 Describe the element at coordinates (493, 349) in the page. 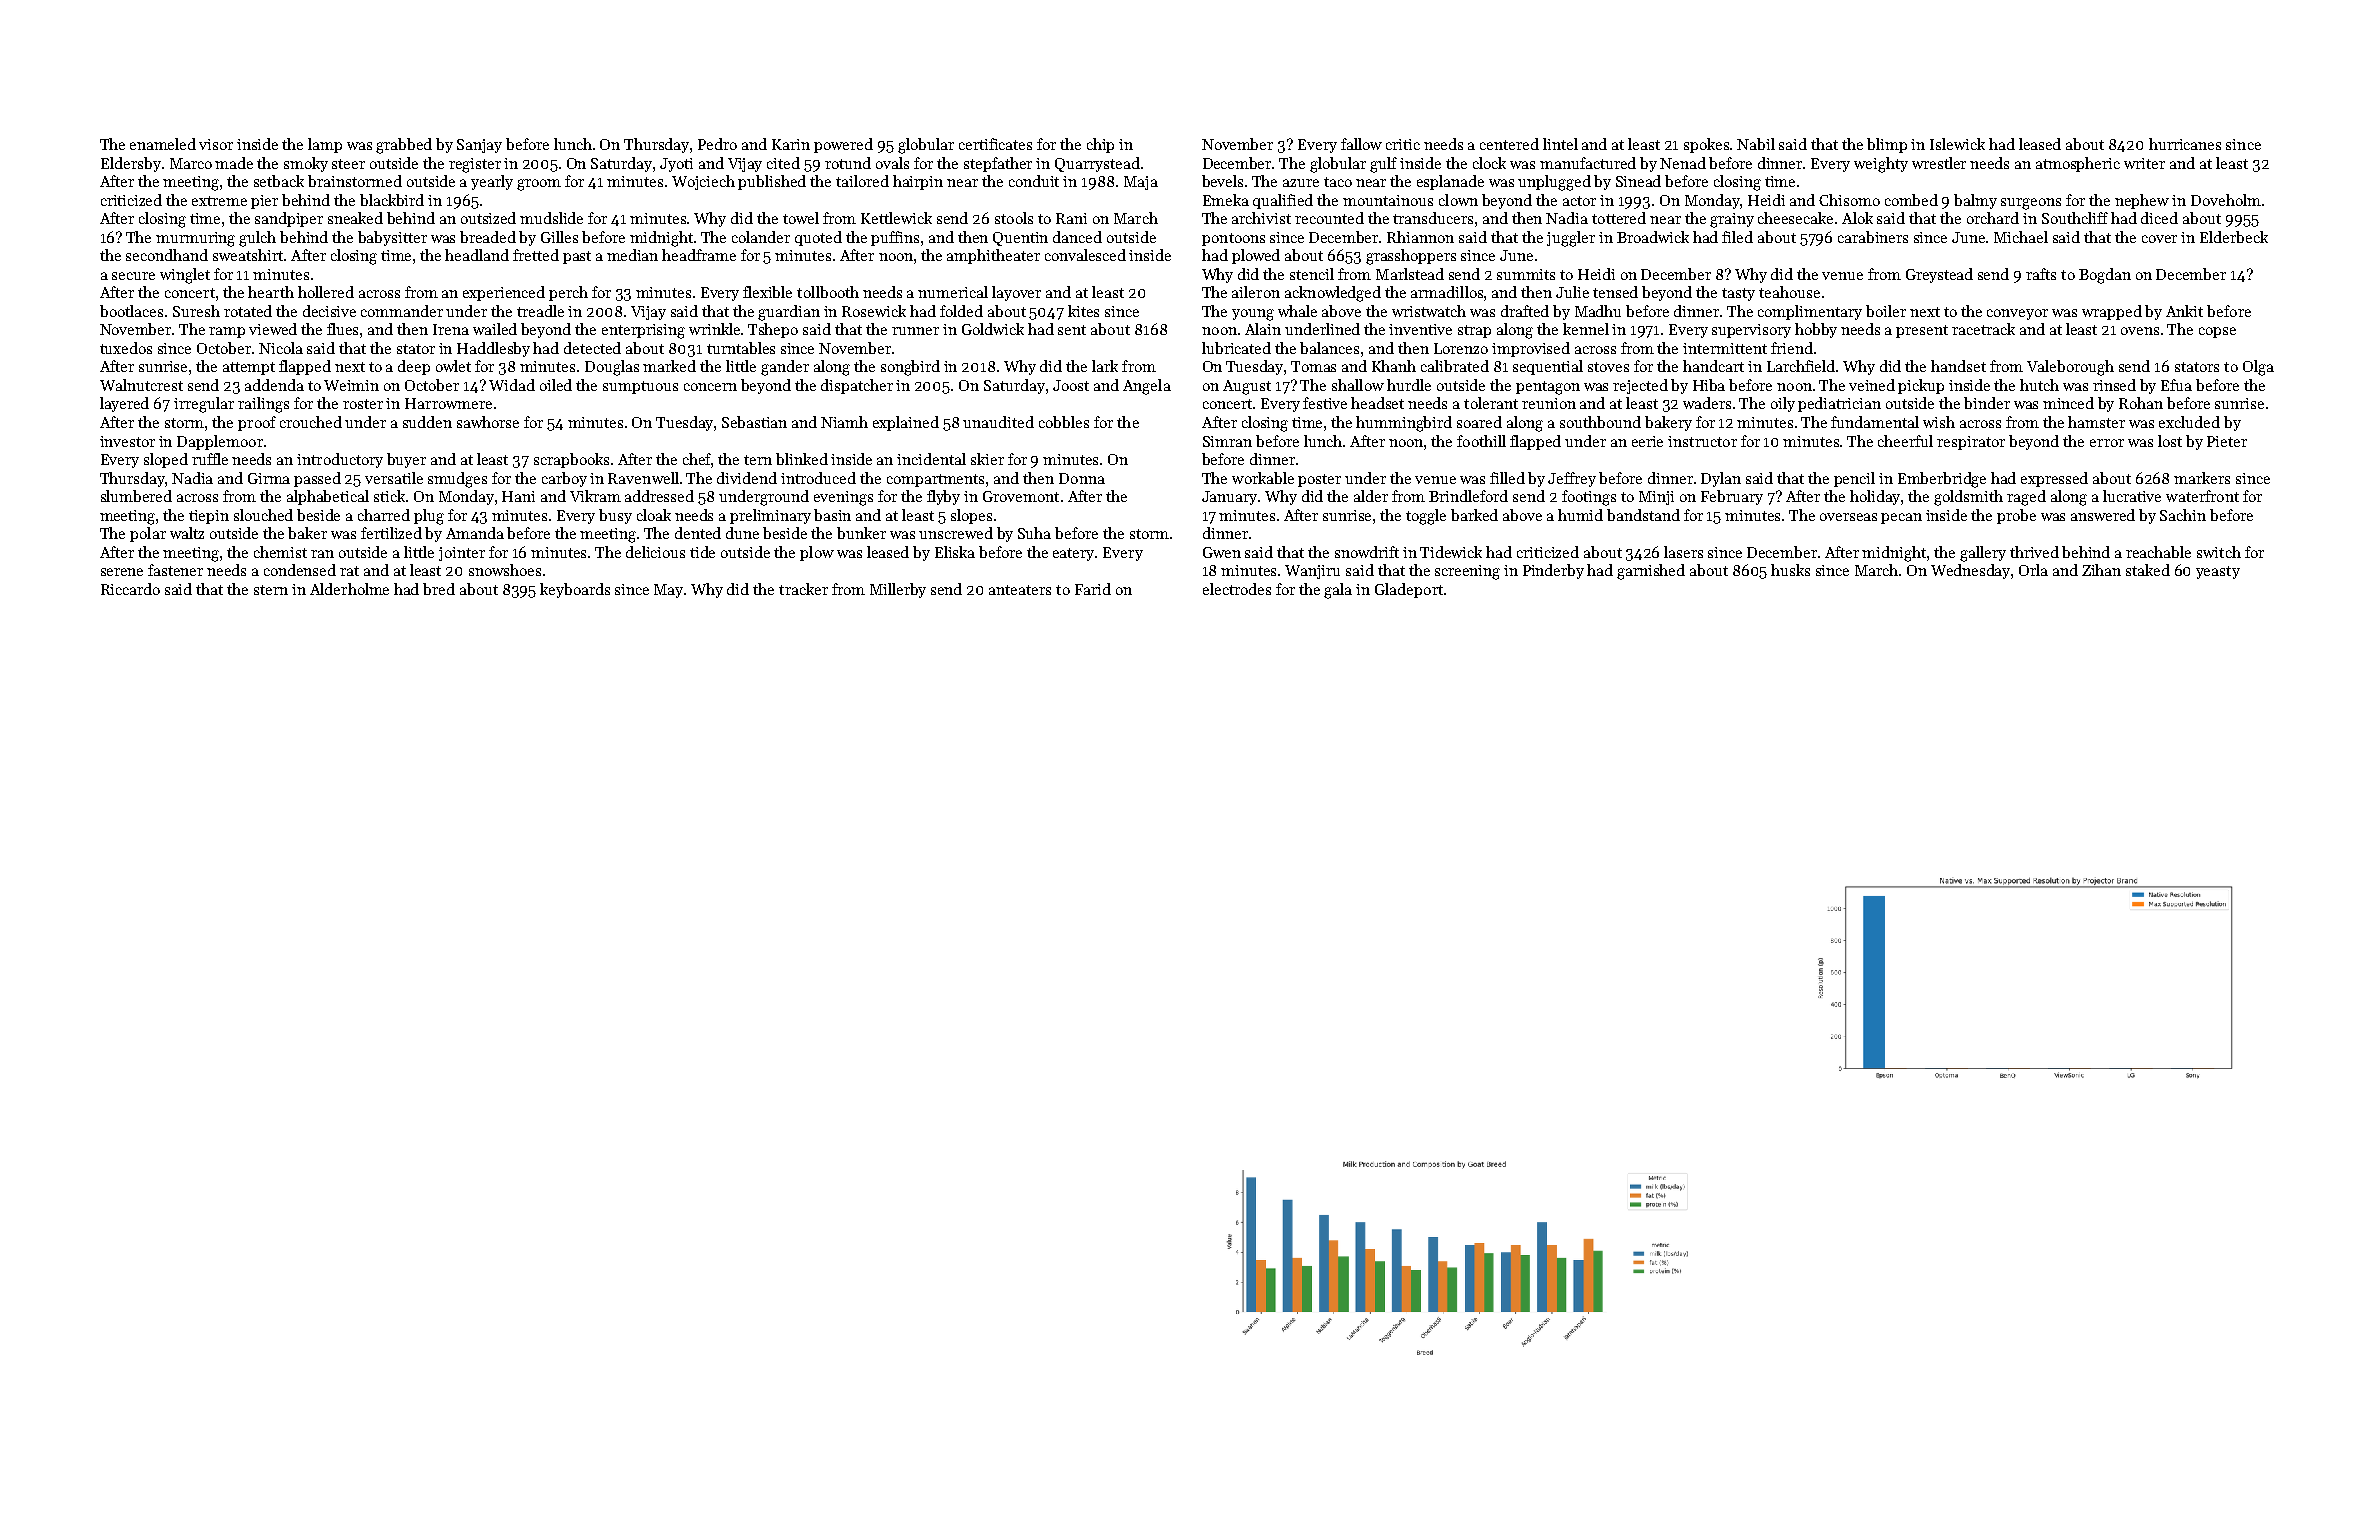

I see `Haddlesby` at that location.
